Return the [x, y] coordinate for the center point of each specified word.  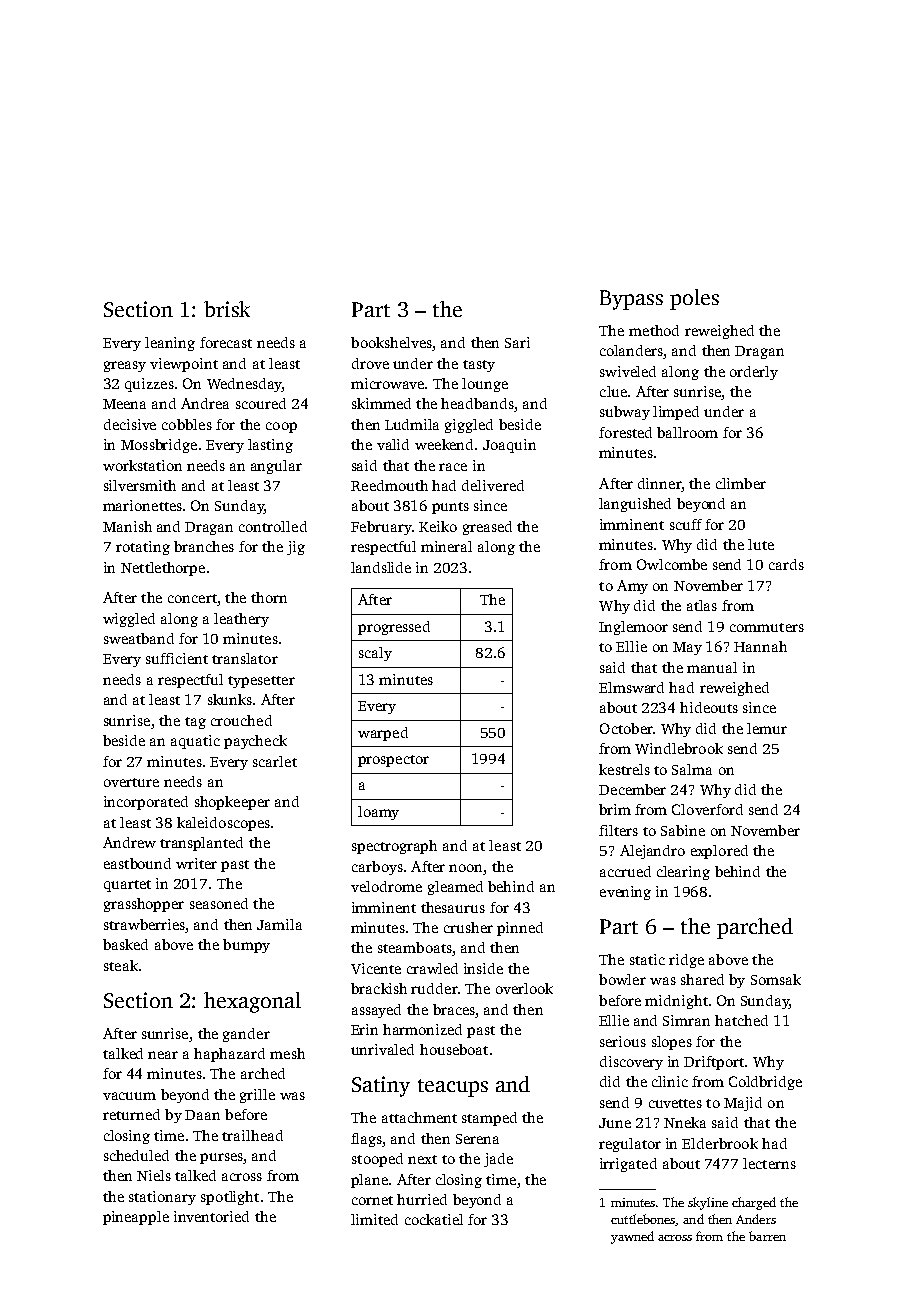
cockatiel [434, 1219]
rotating [143, 548]
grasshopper [144, 905]
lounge [485, 385]
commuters [767, 627]
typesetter [261, 682]
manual [712, 667]
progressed [394, 628]
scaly [375, 654]
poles [694, 299]
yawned [632, 1237]
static [647, 959]
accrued [625, 871]
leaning [170, 344]
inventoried [211, 1216]
